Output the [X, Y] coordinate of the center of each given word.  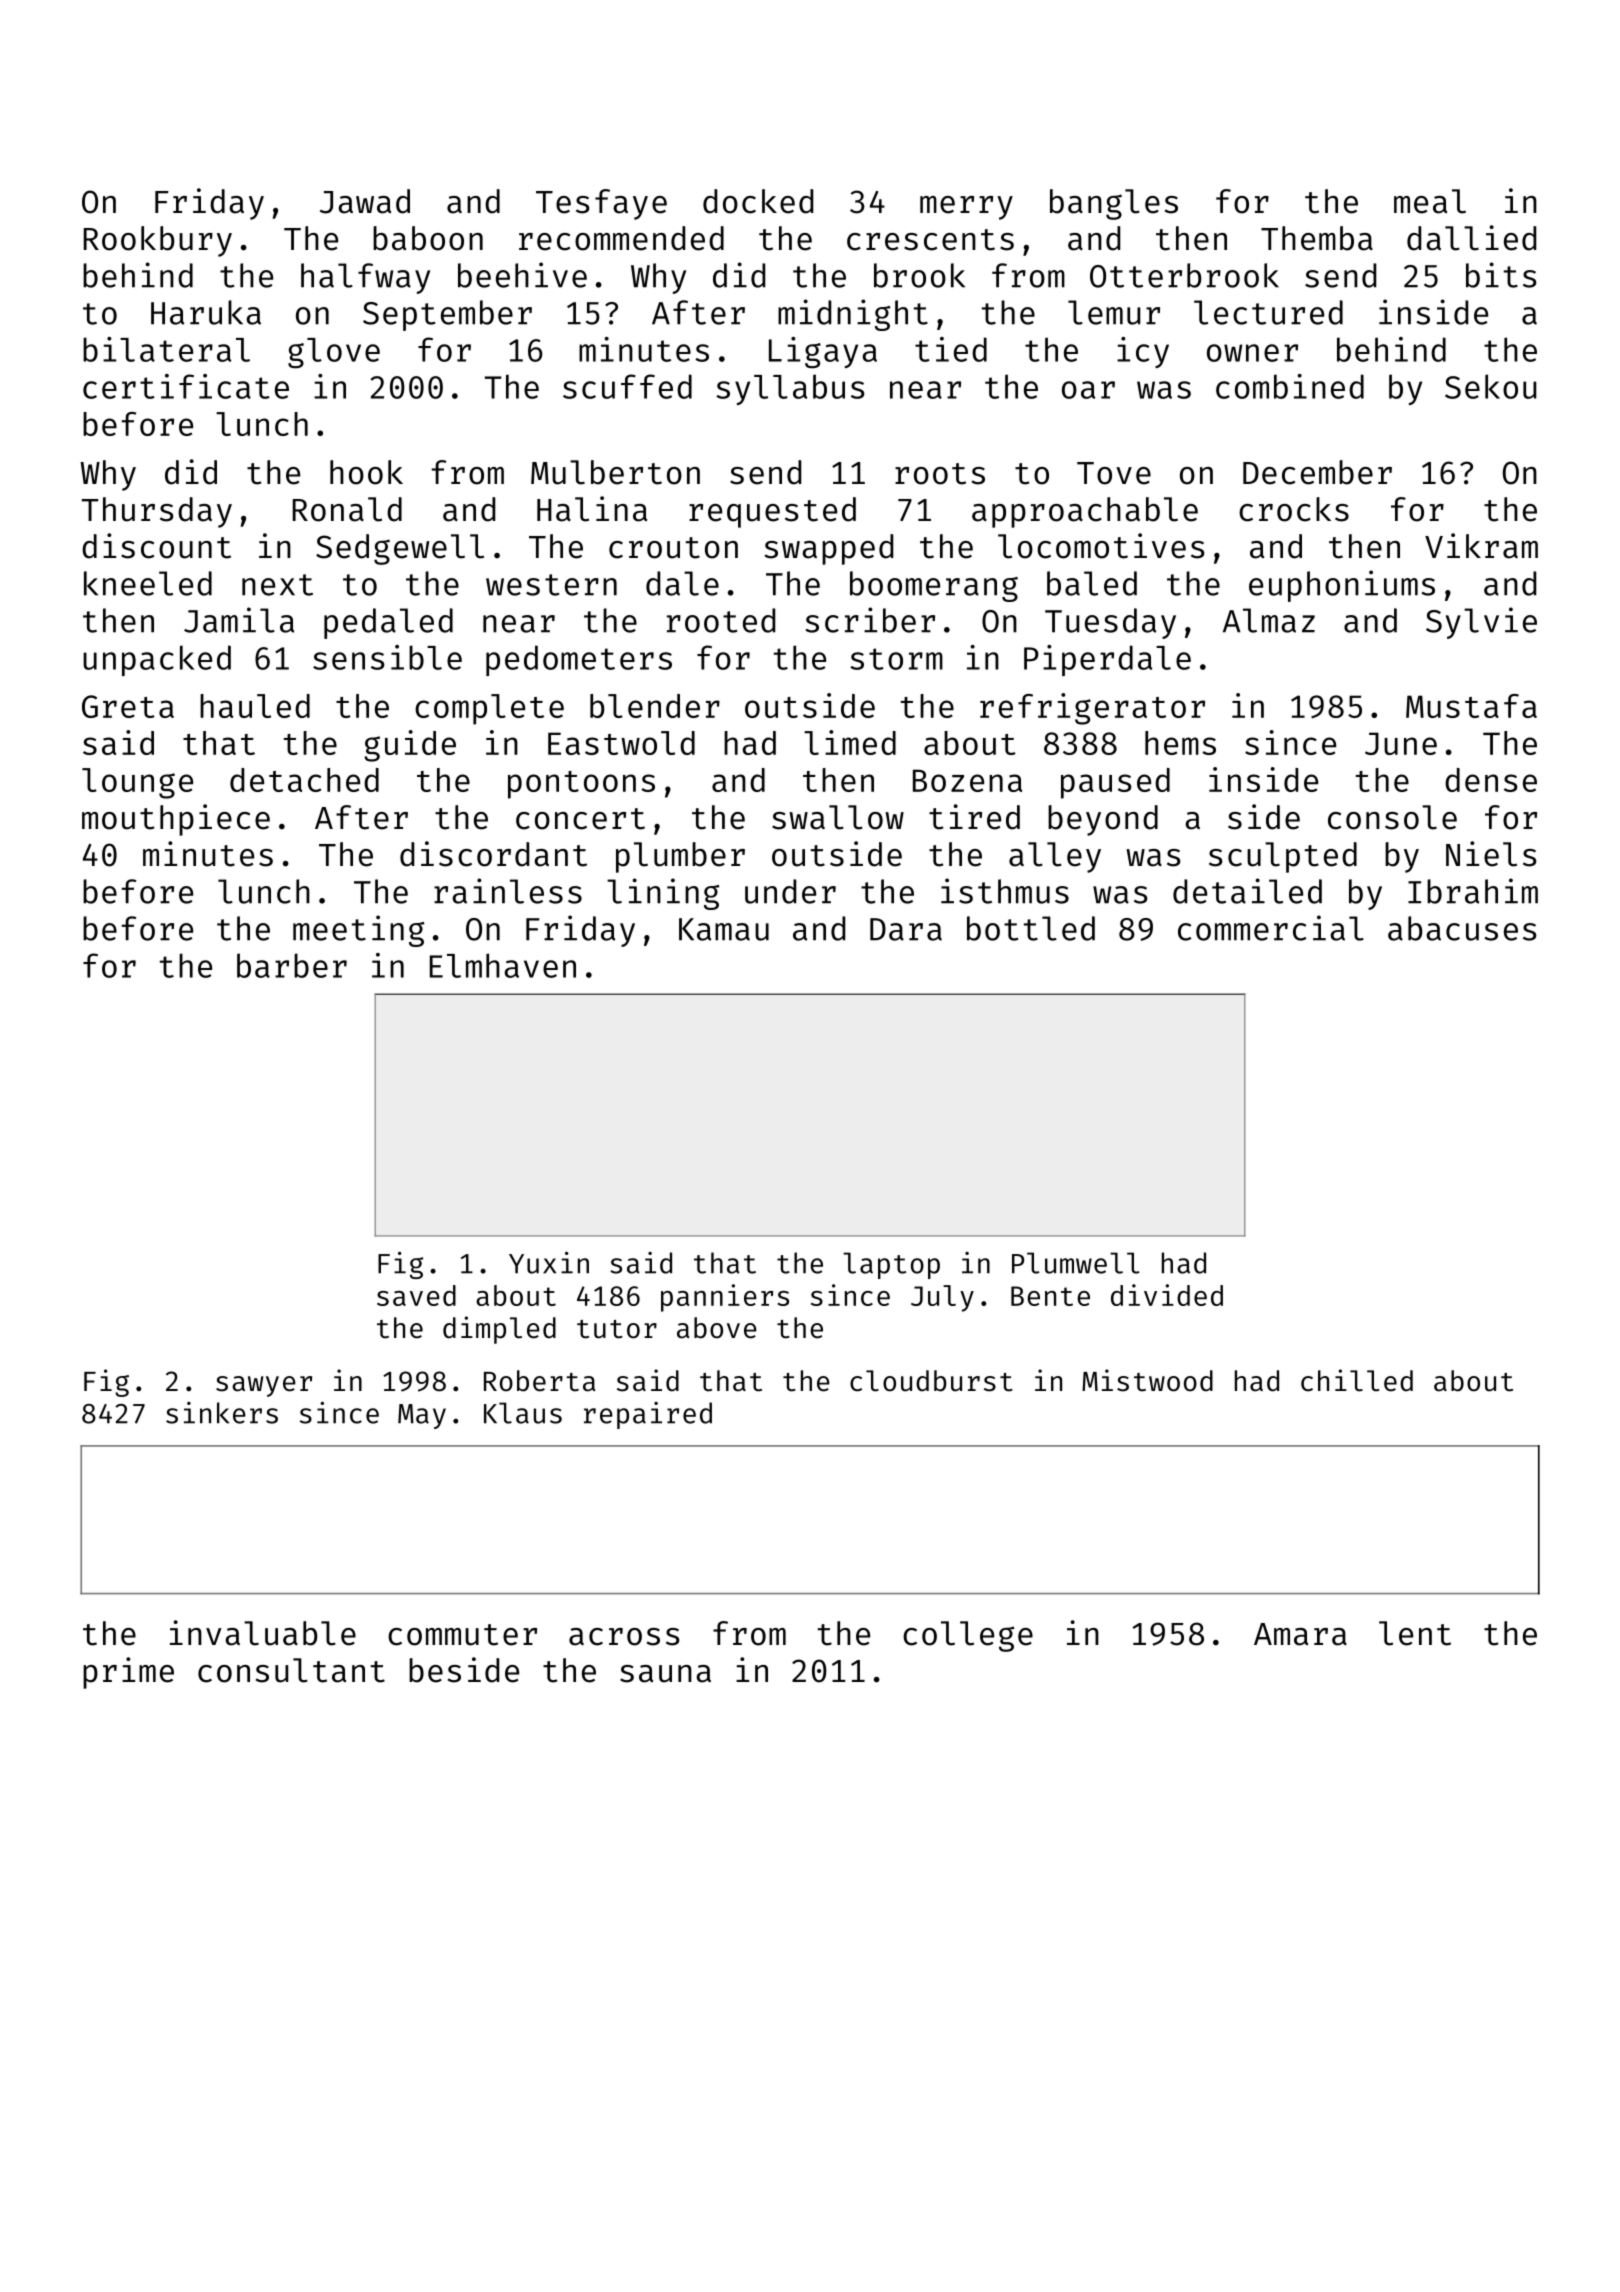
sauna [665, 1674]
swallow [838, 817]
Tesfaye [601, 204]
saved [416, 1295]
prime [128, 1673]
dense [1491, 780]
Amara [1300, 1634]
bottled [1031, 928]
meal [1430, 201]
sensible [387, 657]
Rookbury [158, 241]
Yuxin [549, 1263]
